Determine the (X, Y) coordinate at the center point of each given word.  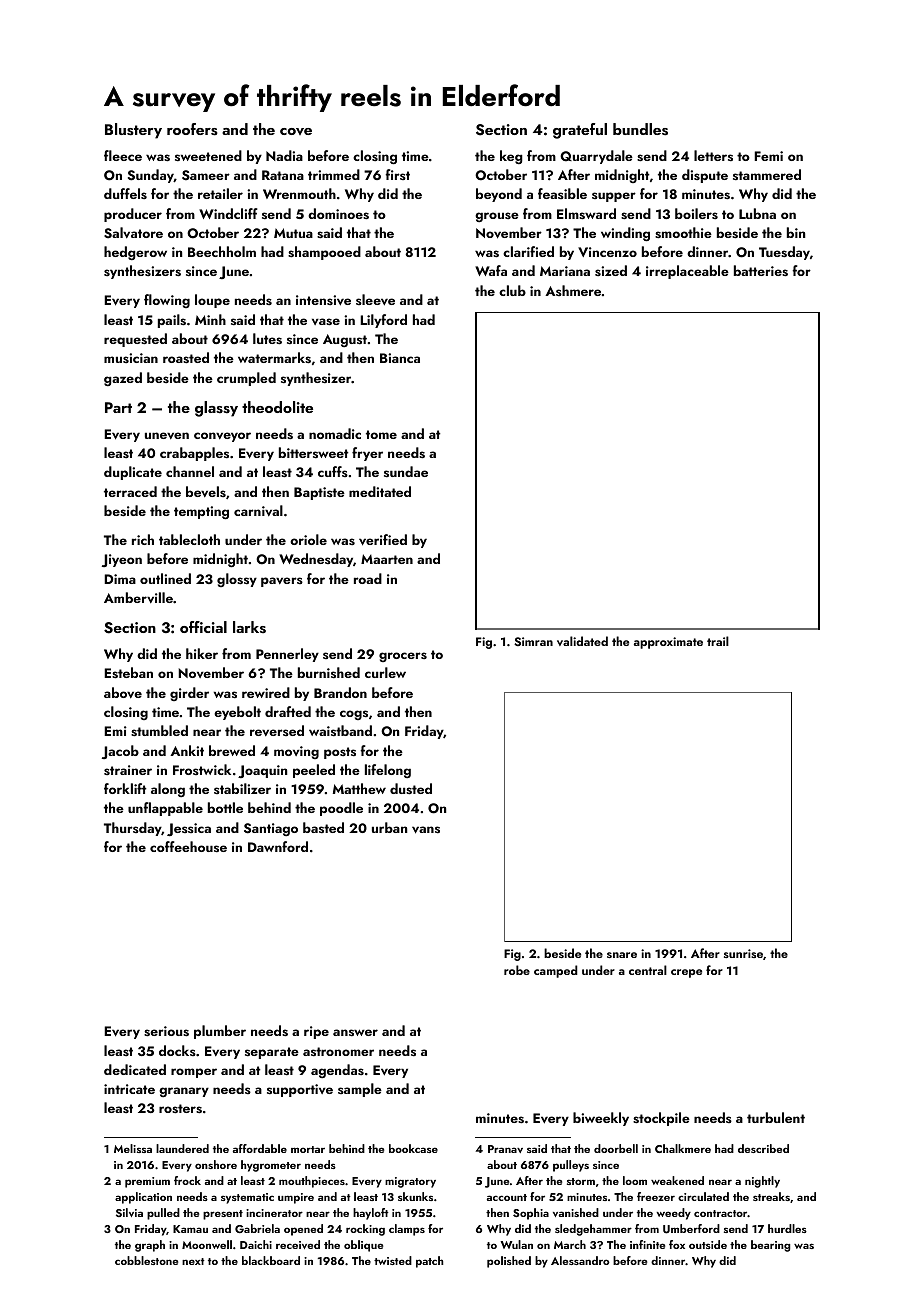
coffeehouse (188, 846)
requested (135, 340)
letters (713, 155)
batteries (761, 271)
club (512, 290)
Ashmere (573, 290)
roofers (192, 129)
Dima (120, 579)
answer (355, 1032)
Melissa (133, 1148)
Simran (533, 641)
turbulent (776, 1117)
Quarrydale (596, 157)
